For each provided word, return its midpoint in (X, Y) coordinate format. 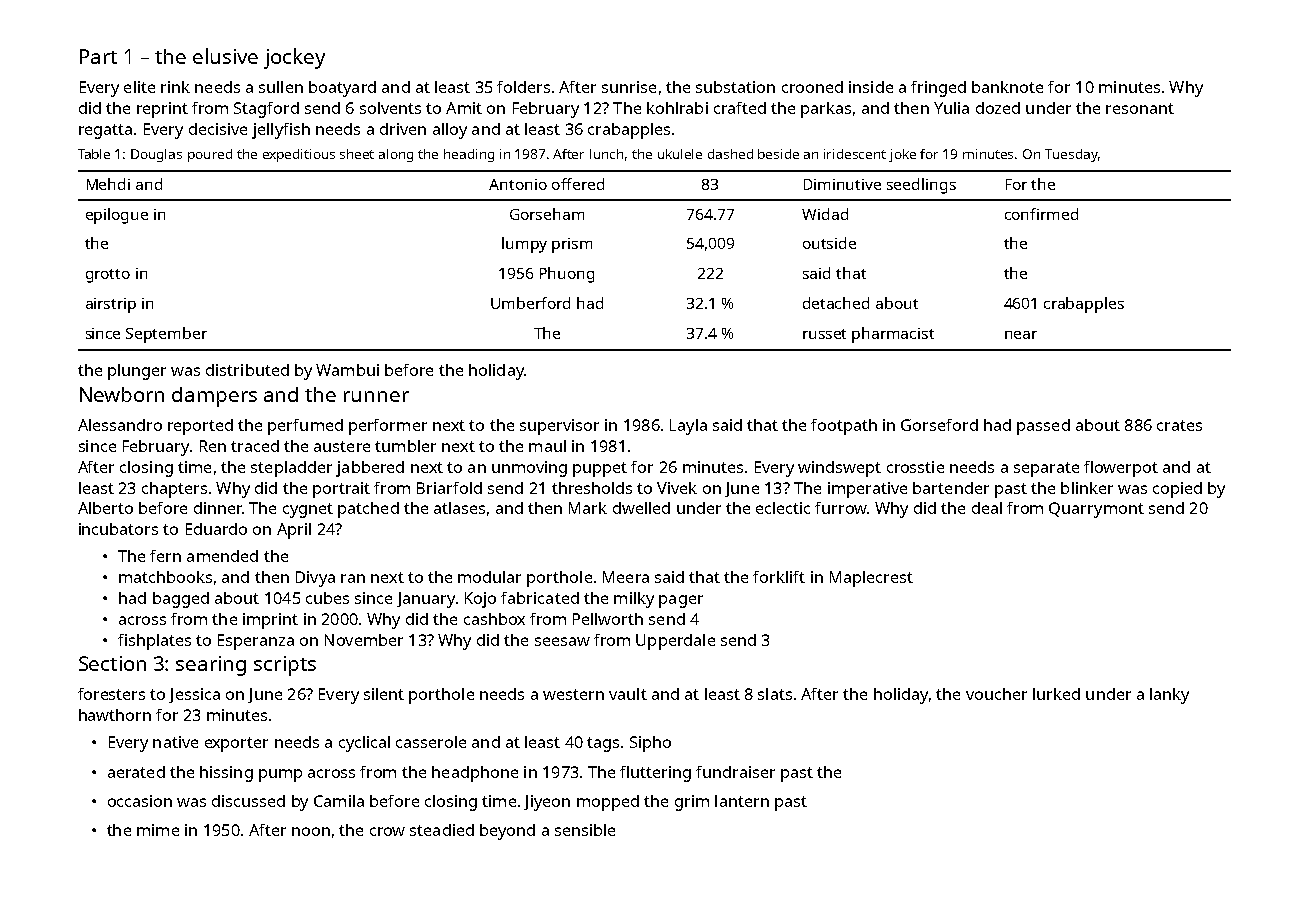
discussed (248, 801)
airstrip (111, 305)
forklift (779, 577)
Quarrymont (1096, 510)
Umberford (530, 303)
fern (165, 556)
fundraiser (735, 772)
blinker (1087, 488)
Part (98, 56)
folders (523, 87)
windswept (839, 469)
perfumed (305, 427)
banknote (1007, 87)
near (1021, 335)
